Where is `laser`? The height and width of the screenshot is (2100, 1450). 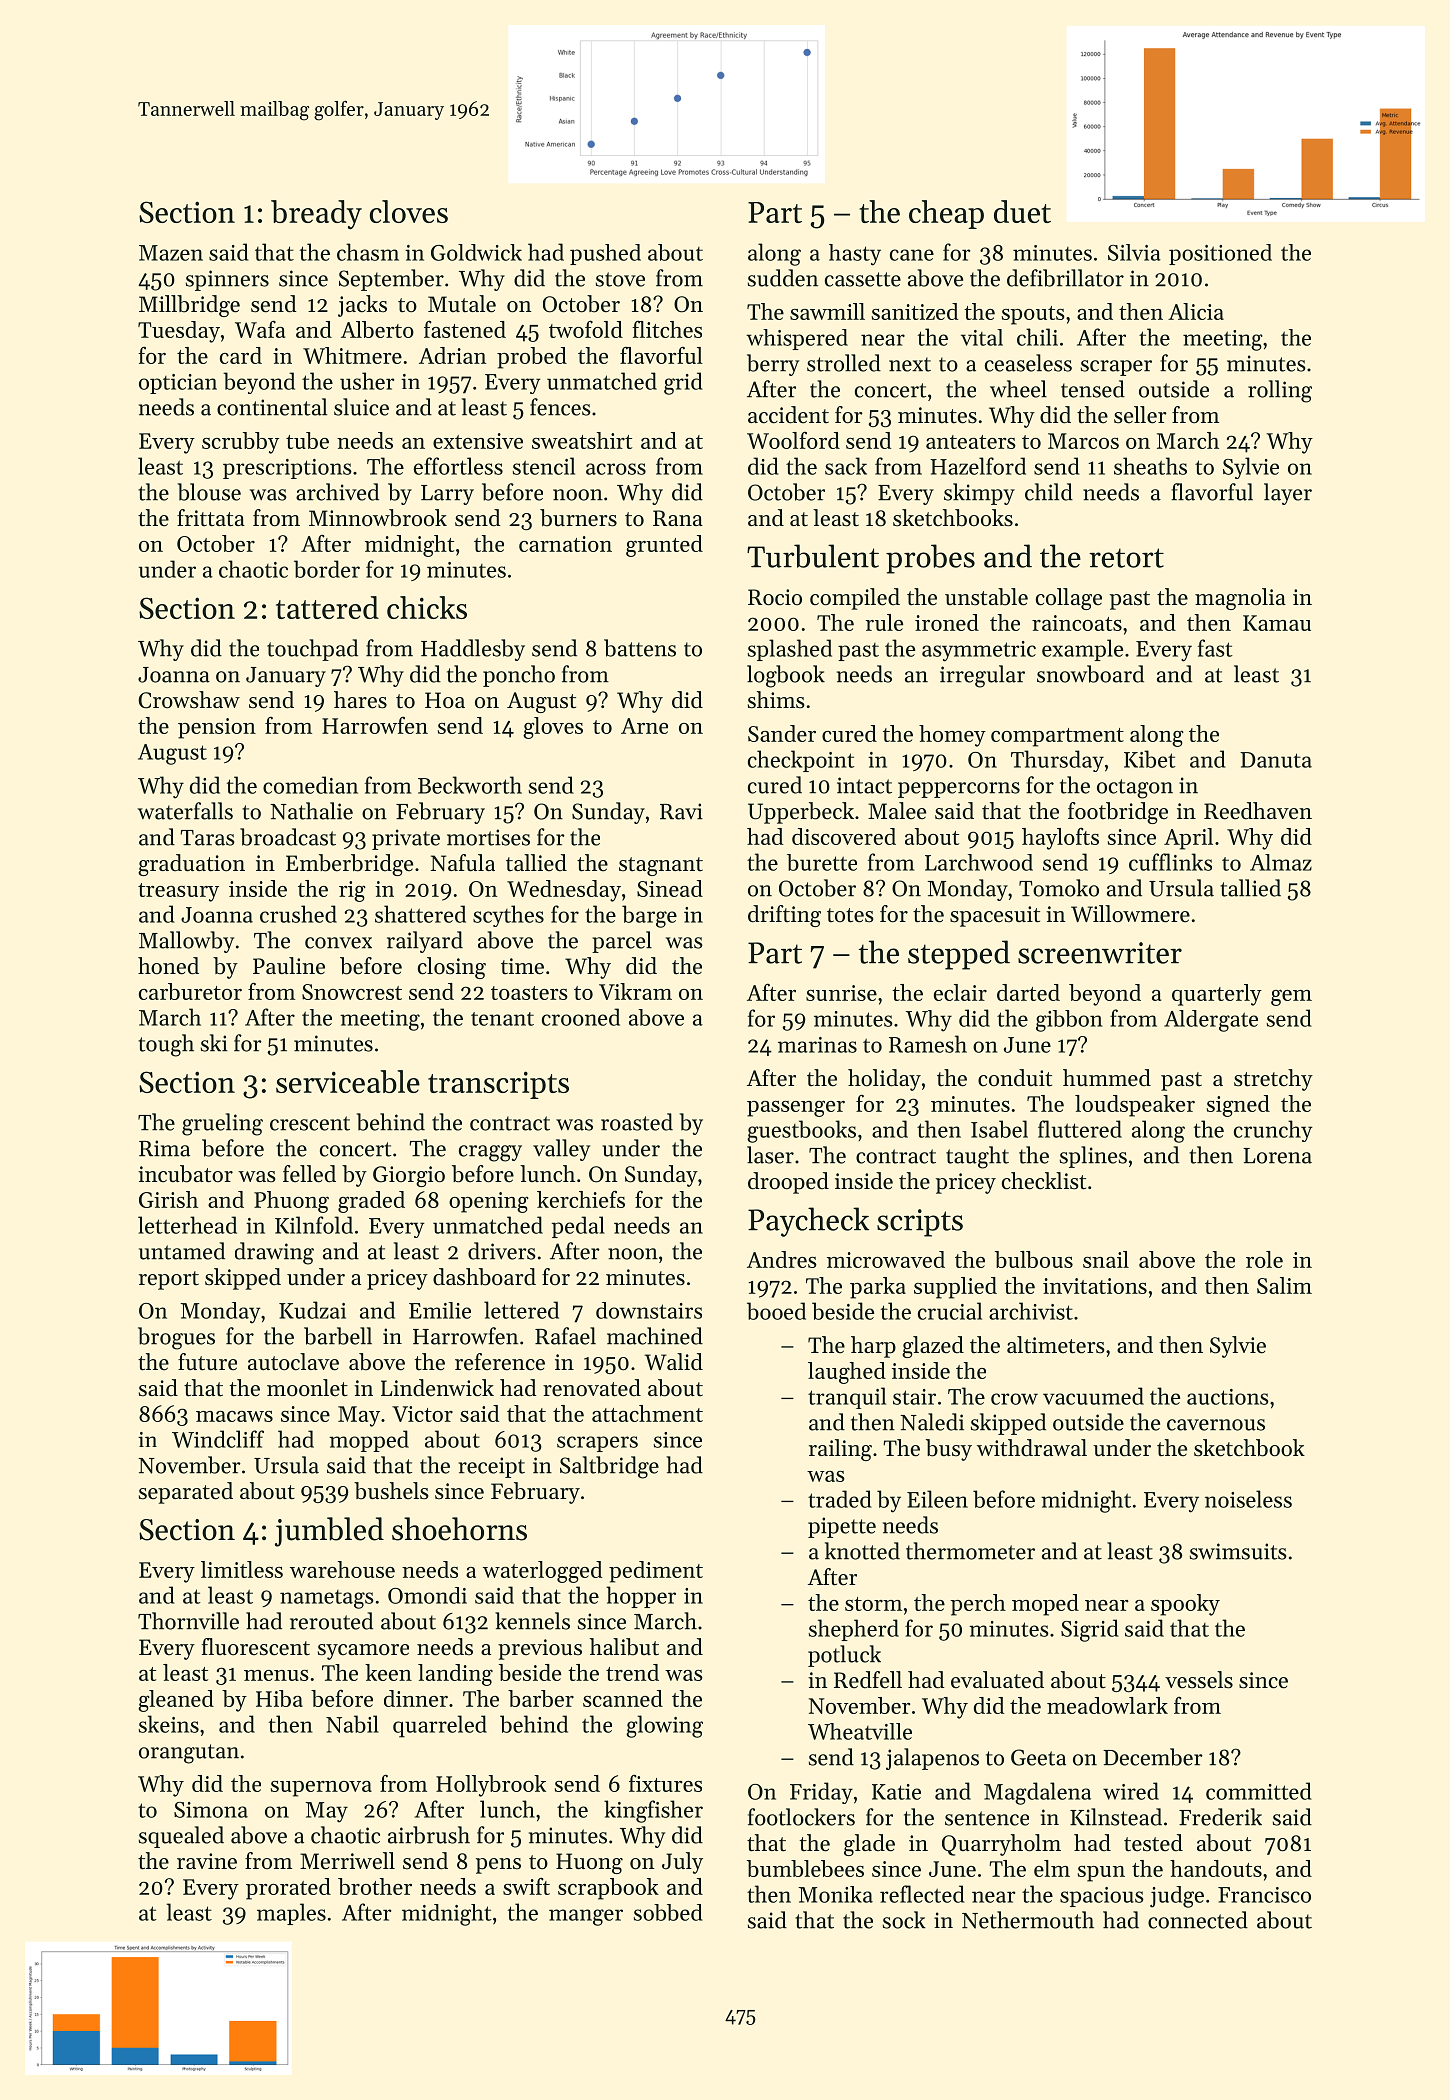 laser is located at coordinates (770, 1155).
